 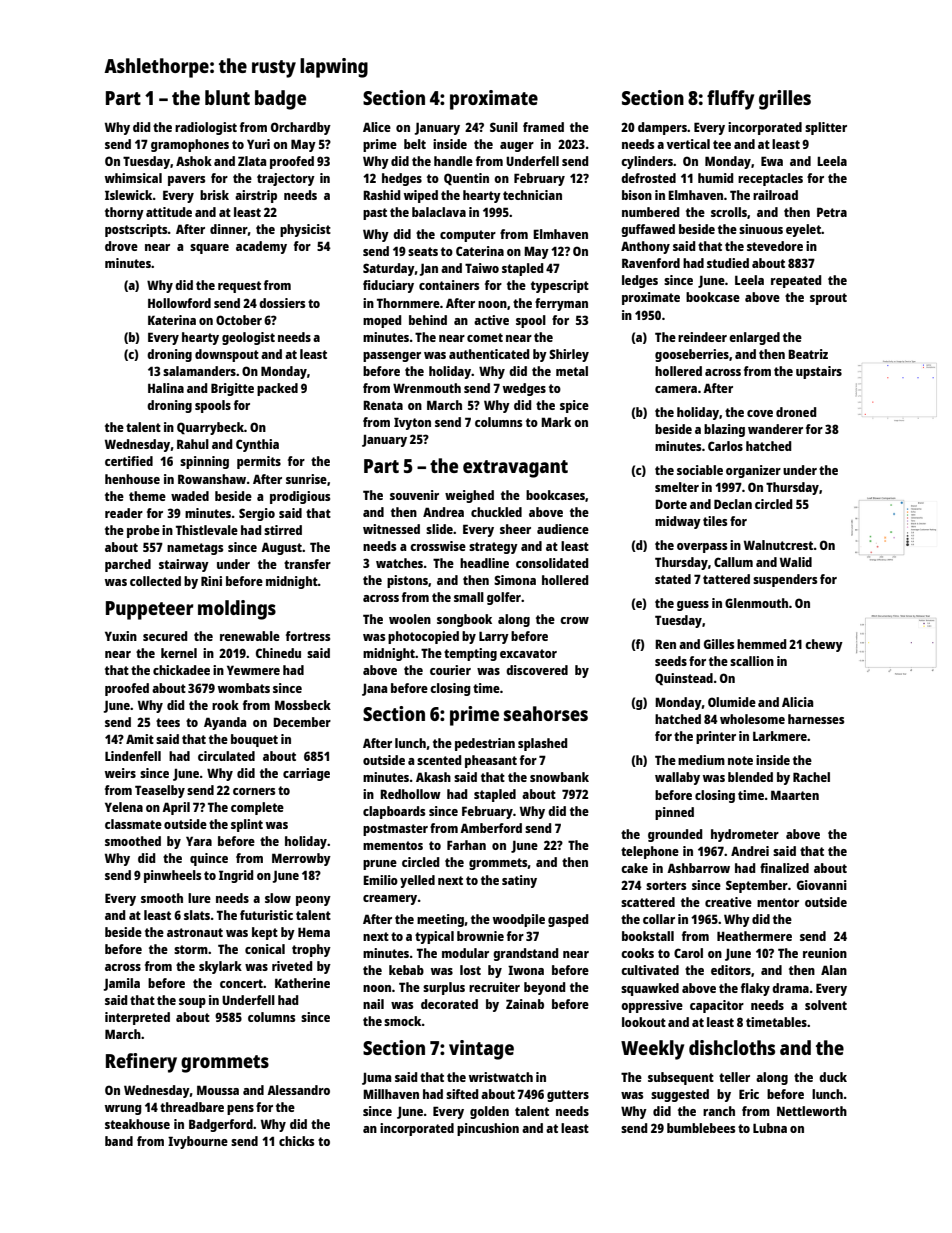 I want to click on Yuri, so click(x=258, y=144).
